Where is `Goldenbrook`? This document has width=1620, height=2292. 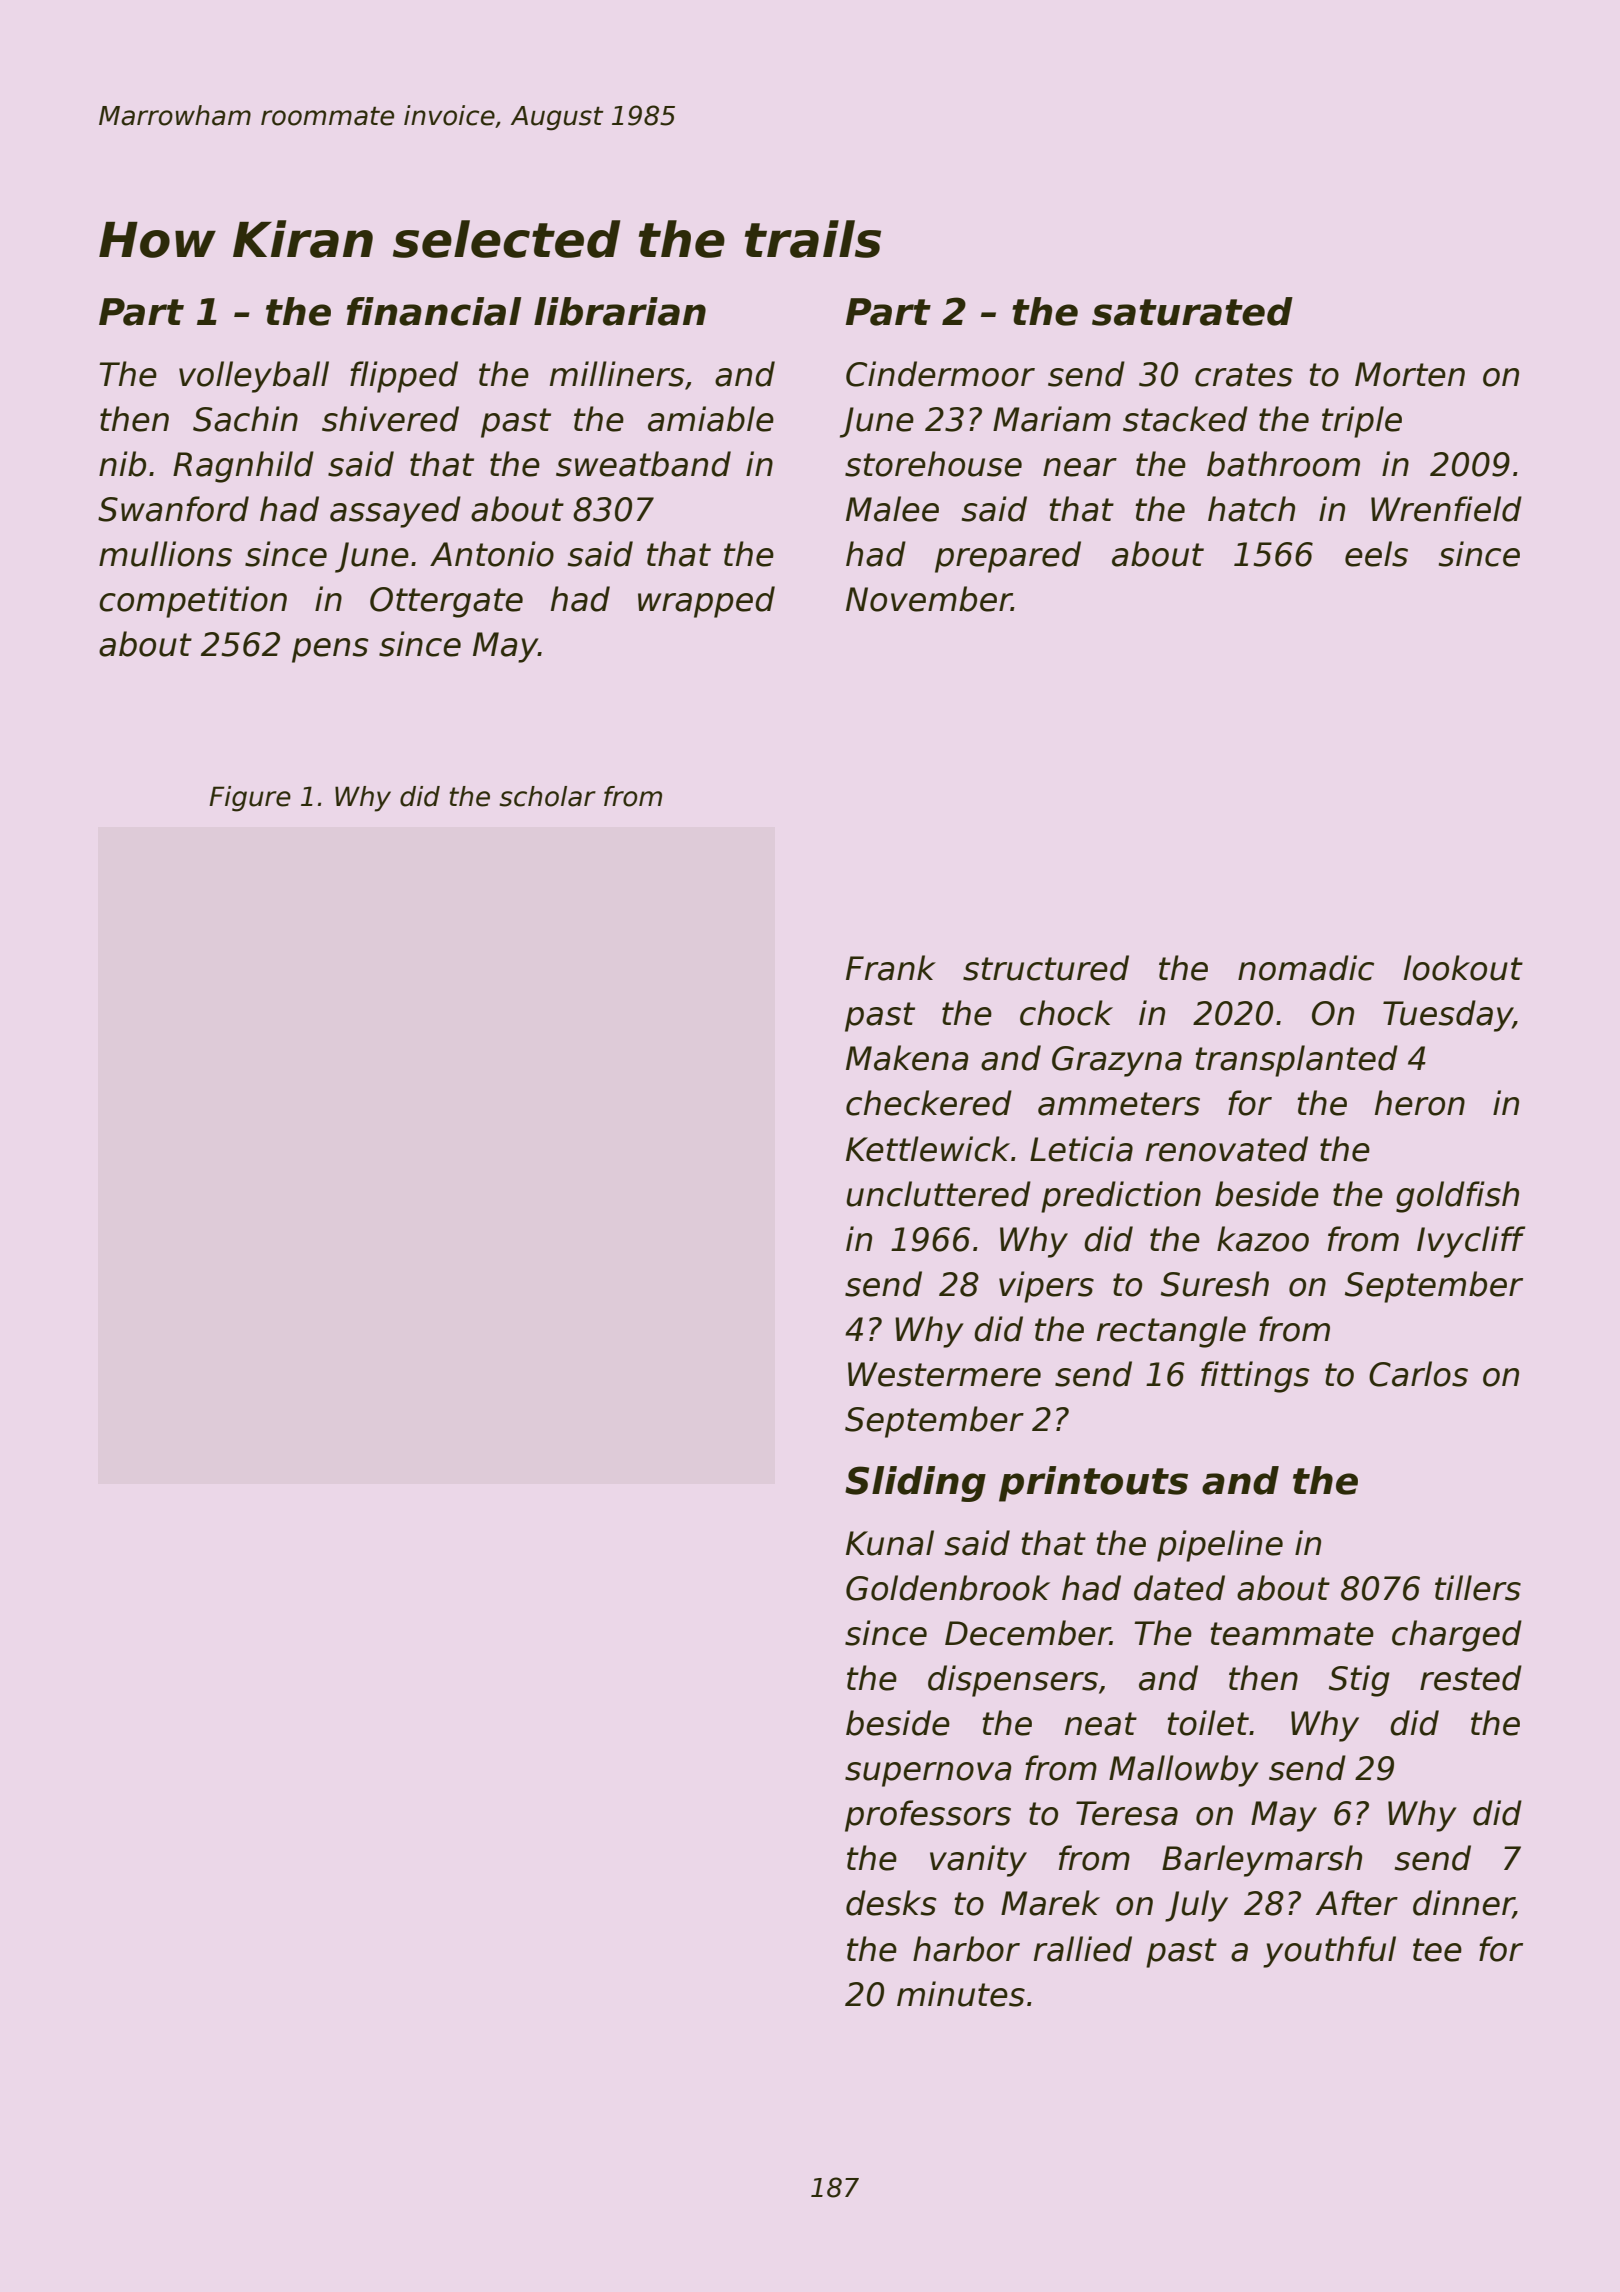 Goldenbrook is located at coordinates (948, 1588).
